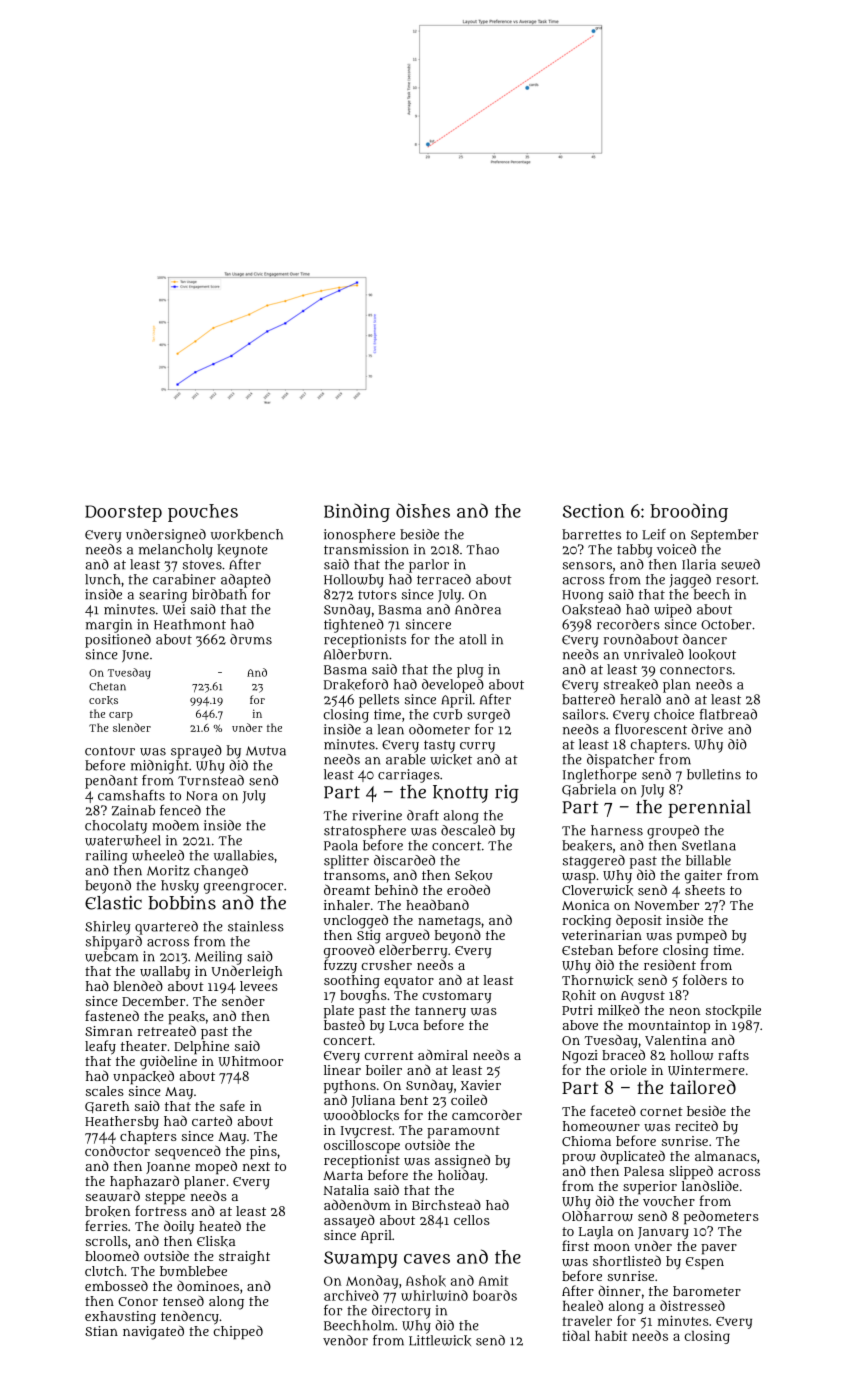  Describe the element at coordinates (709, 808) in the document. I see `perennial` at that location.
